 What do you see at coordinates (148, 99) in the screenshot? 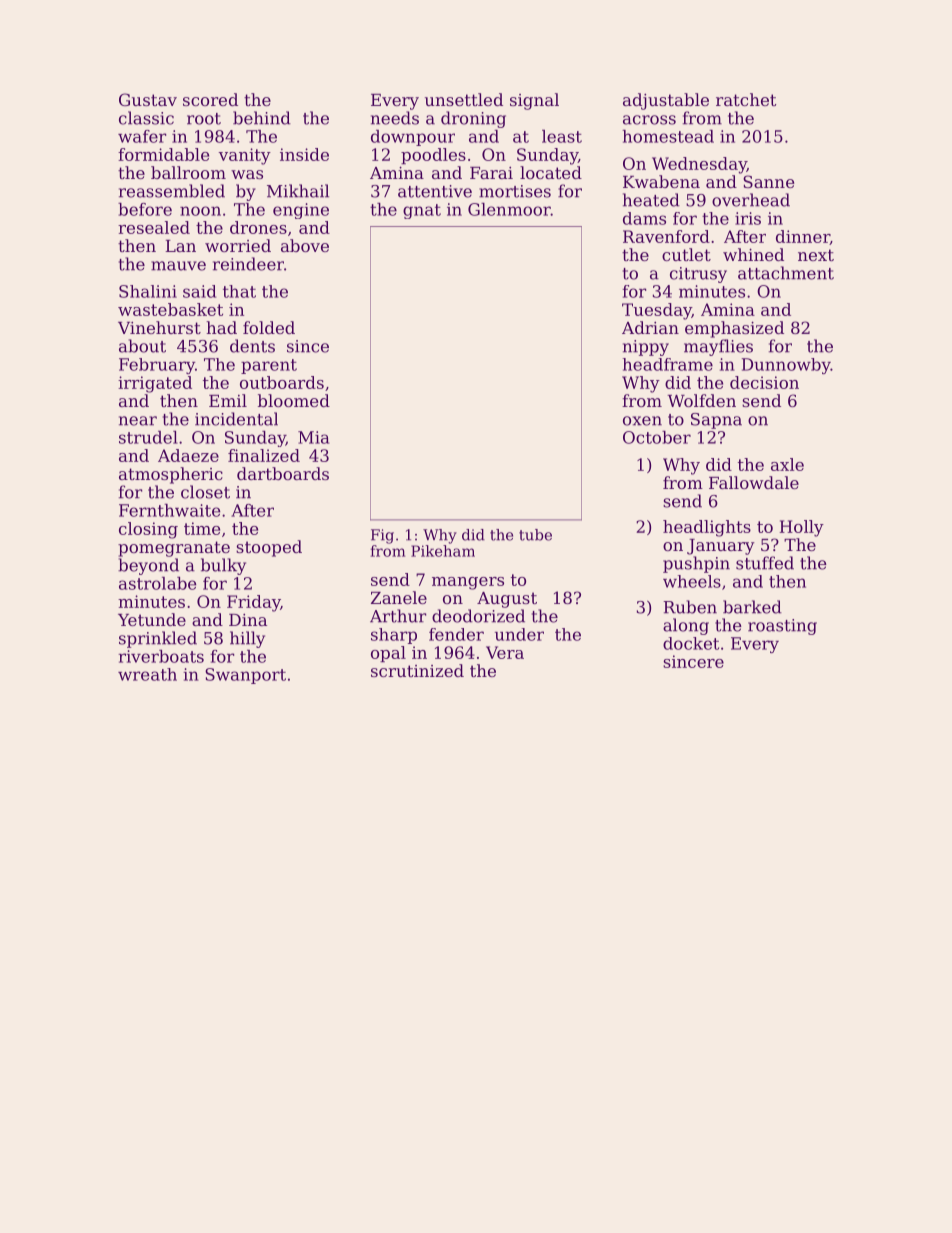
I see `Gustav` at bounding box center [148, 99].
